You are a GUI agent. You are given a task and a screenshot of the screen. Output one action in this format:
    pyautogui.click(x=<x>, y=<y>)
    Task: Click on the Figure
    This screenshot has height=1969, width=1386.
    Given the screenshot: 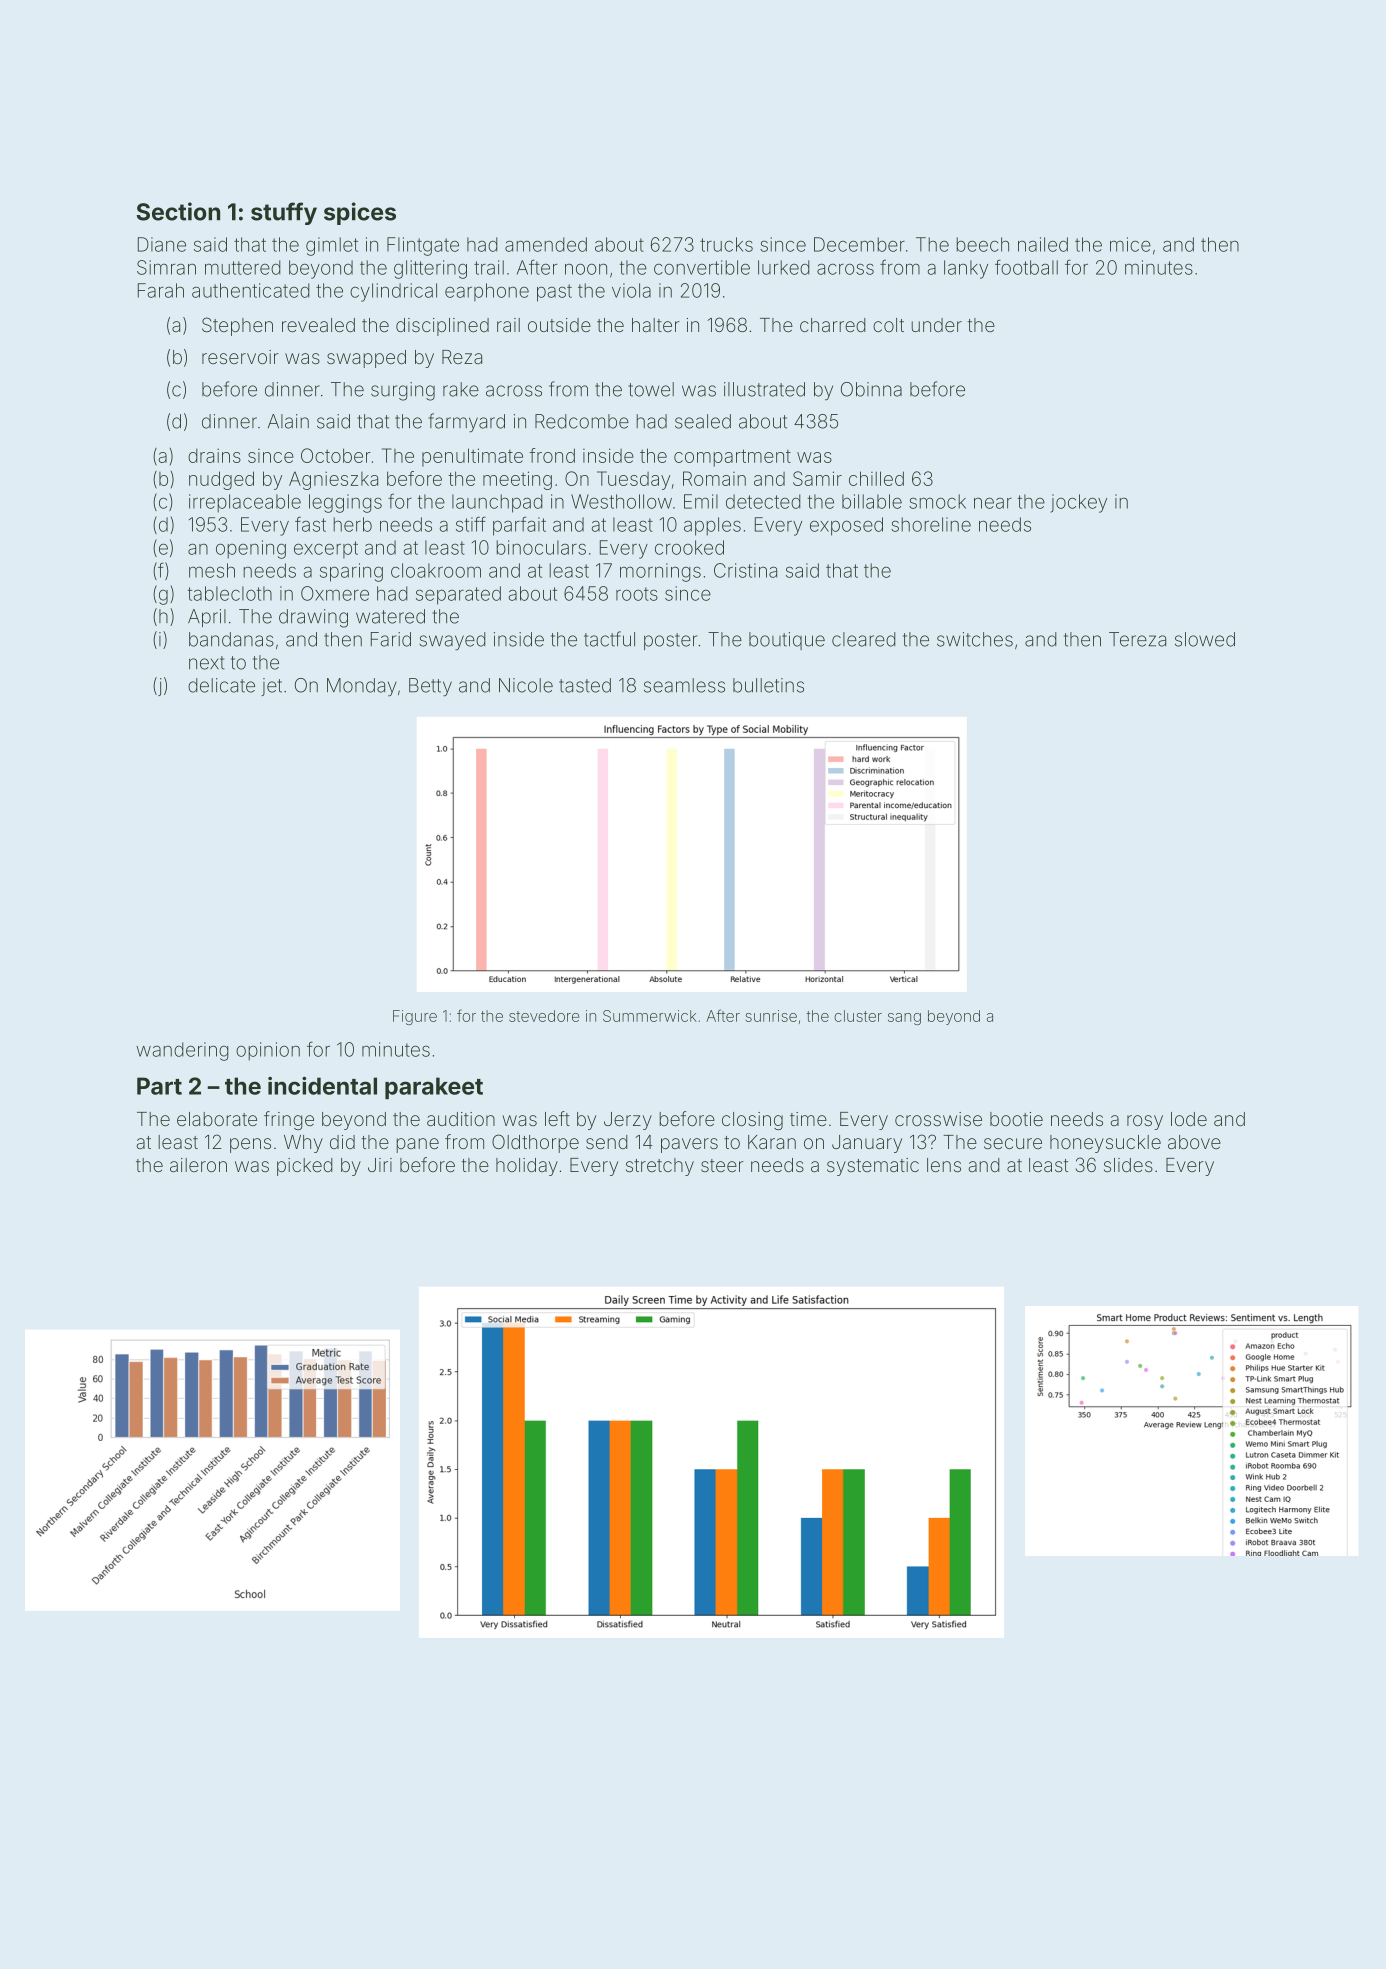 What is the action you would take?
    pyautogui.click(x=415, y=1017)
